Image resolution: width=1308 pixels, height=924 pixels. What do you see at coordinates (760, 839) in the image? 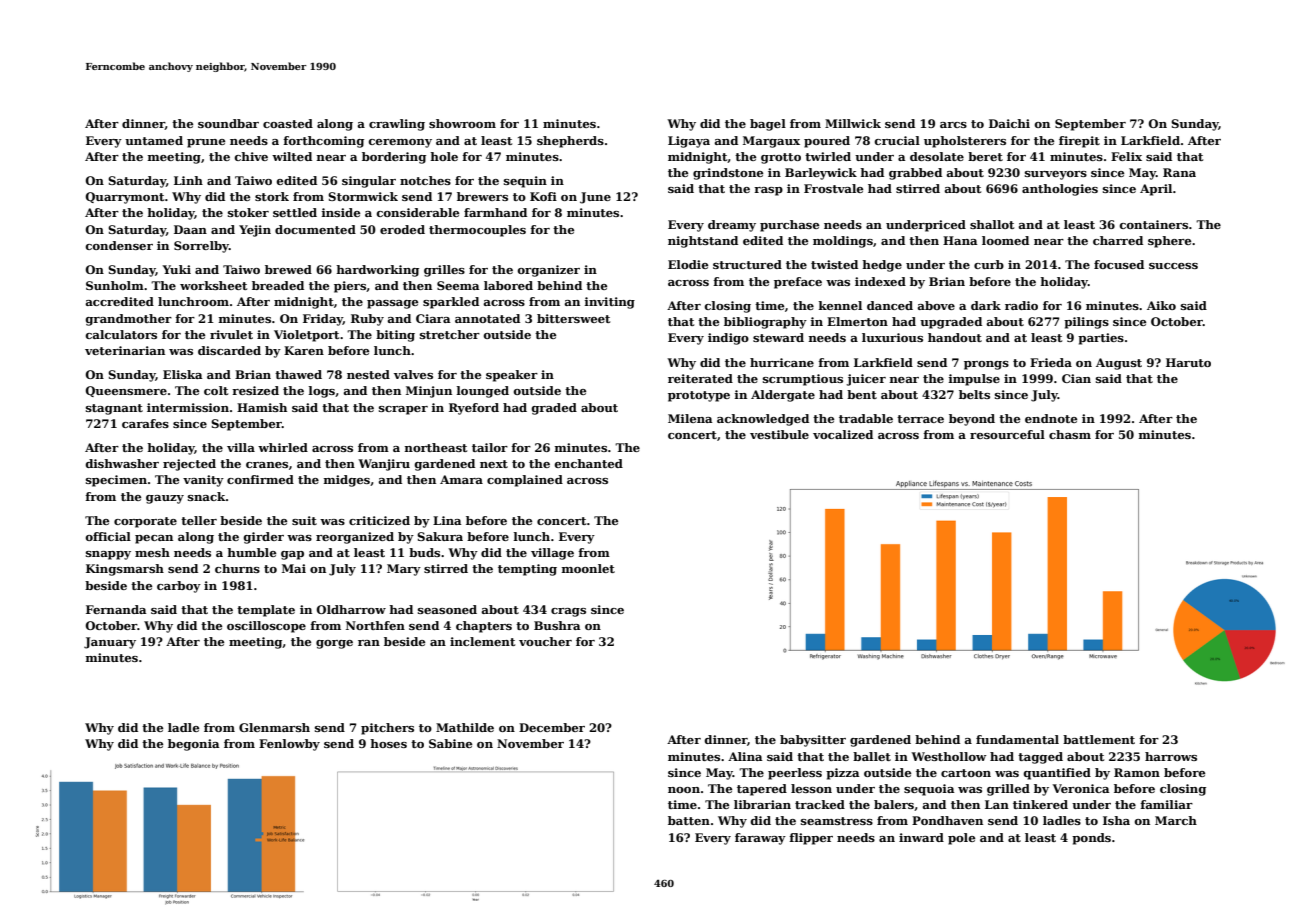
I see `faraway` at bounding box center [760, 839].
